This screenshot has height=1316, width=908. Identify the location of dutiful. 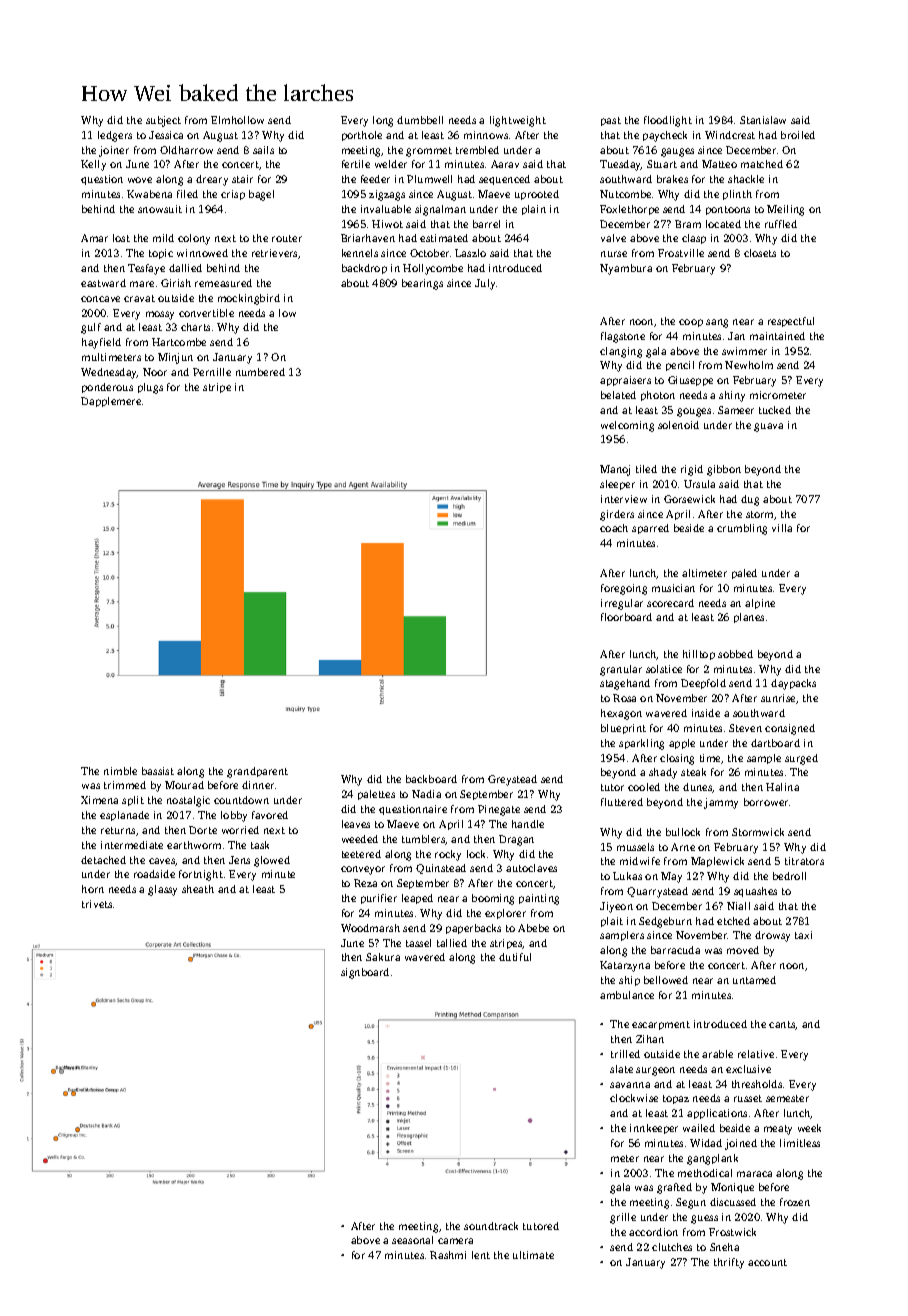
(515, 957).
